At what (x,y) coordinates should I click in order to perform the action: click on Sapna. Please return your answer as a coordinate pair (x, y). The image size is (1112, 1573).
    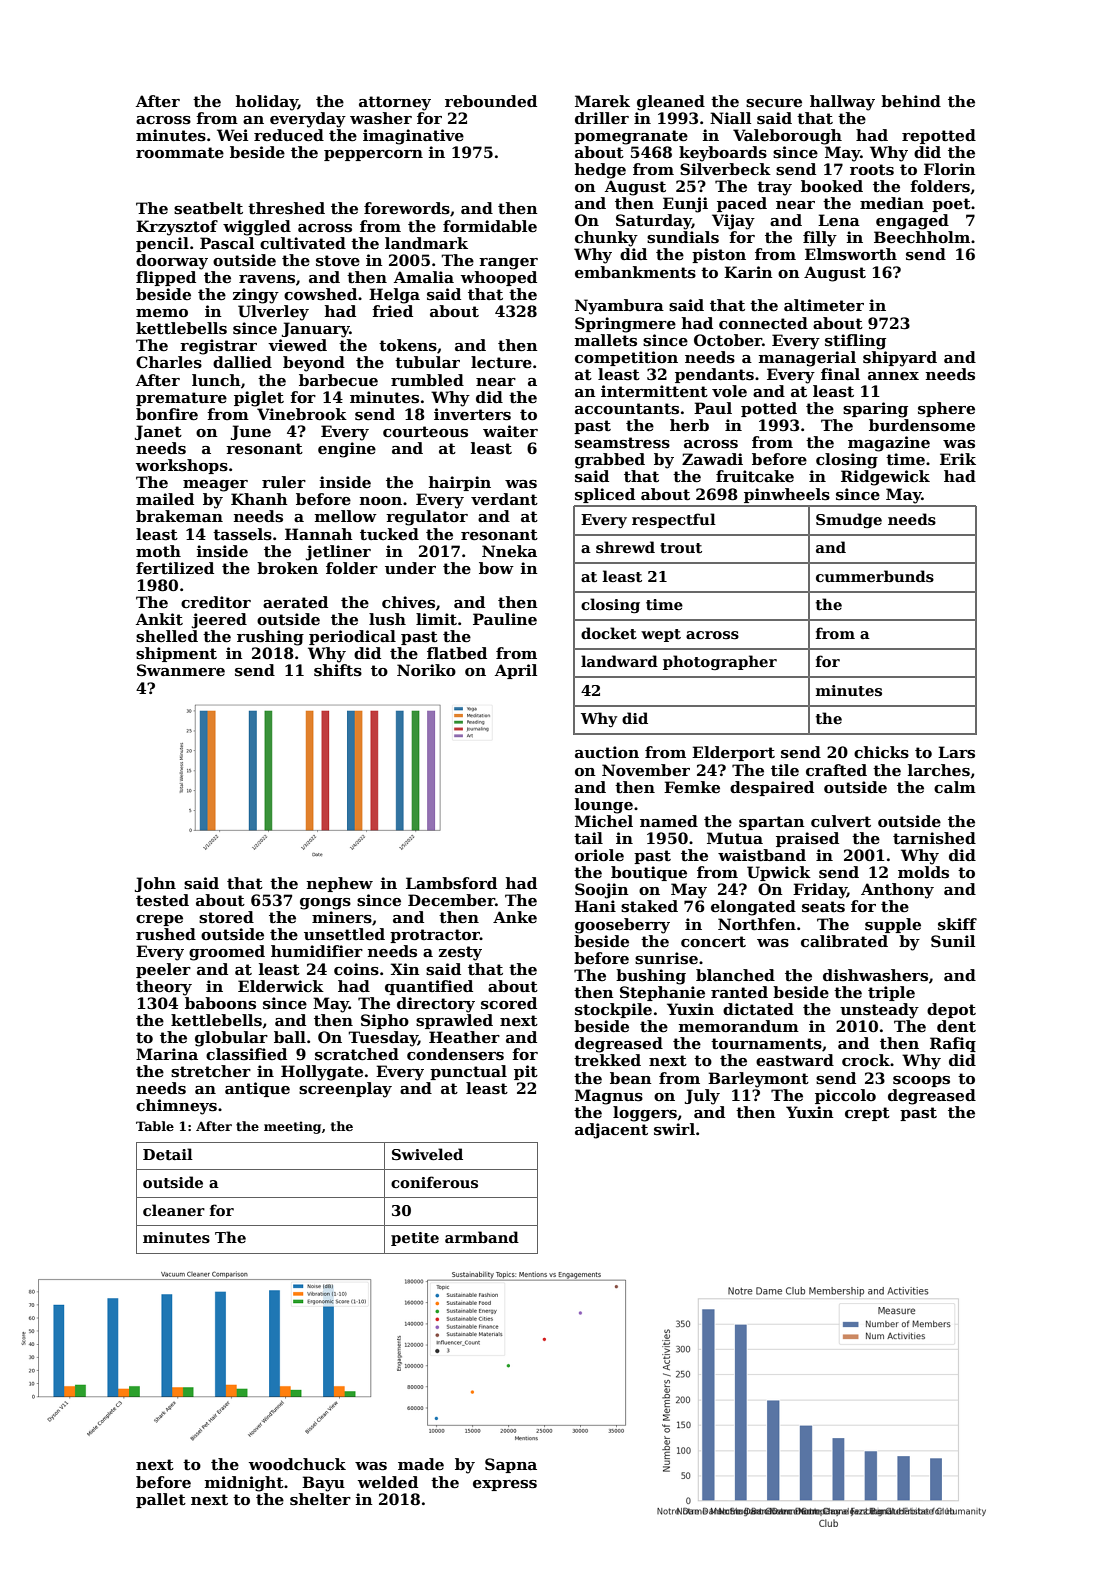
    Looking at the image, I should click on (511, 1465).
